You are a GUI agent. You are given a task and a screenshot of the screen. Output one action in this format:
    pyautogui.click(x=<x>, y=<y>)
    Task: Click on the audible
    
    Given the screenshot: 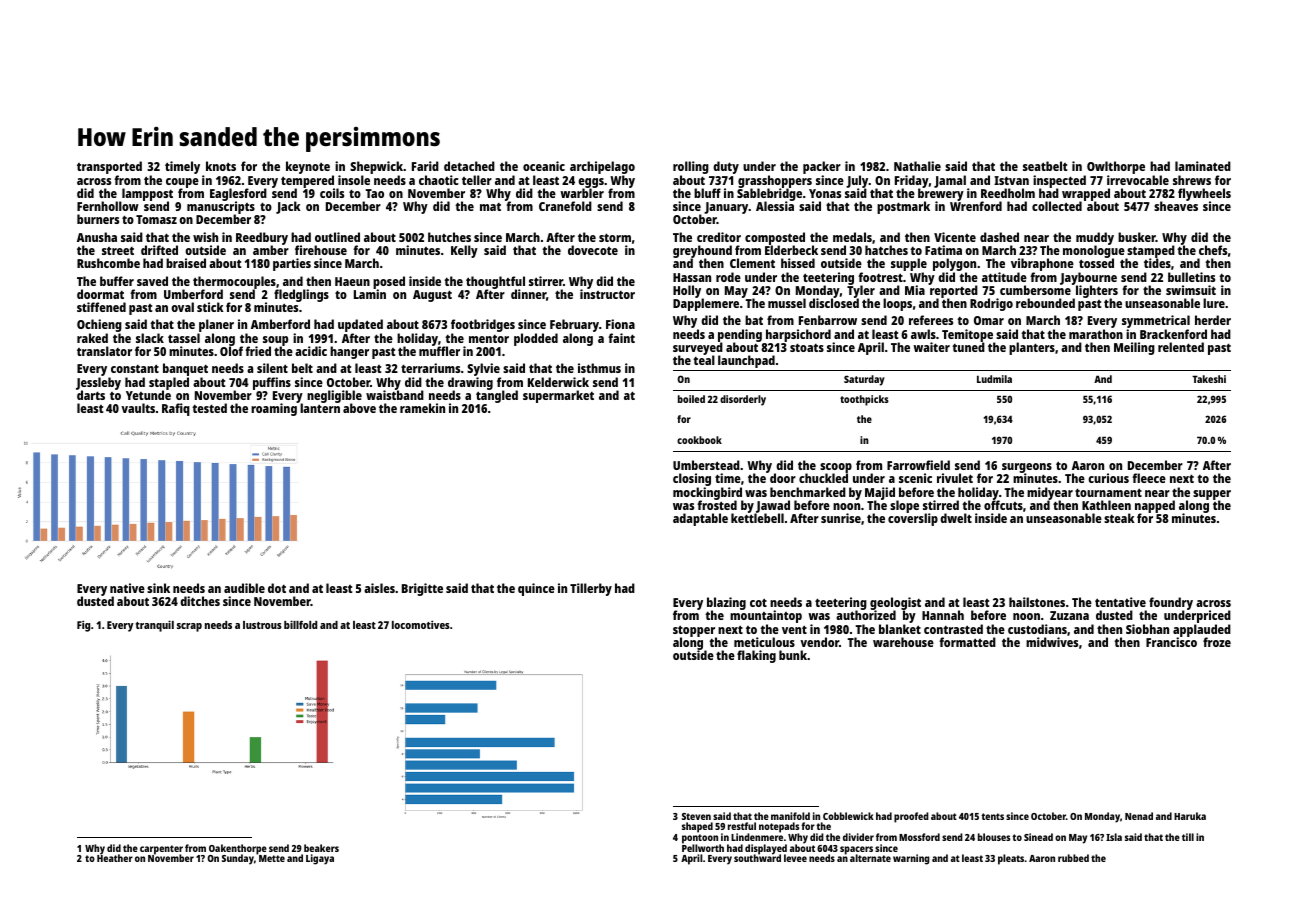 What is the action you would take?
    pyautogui.click(x=244, y=588)
